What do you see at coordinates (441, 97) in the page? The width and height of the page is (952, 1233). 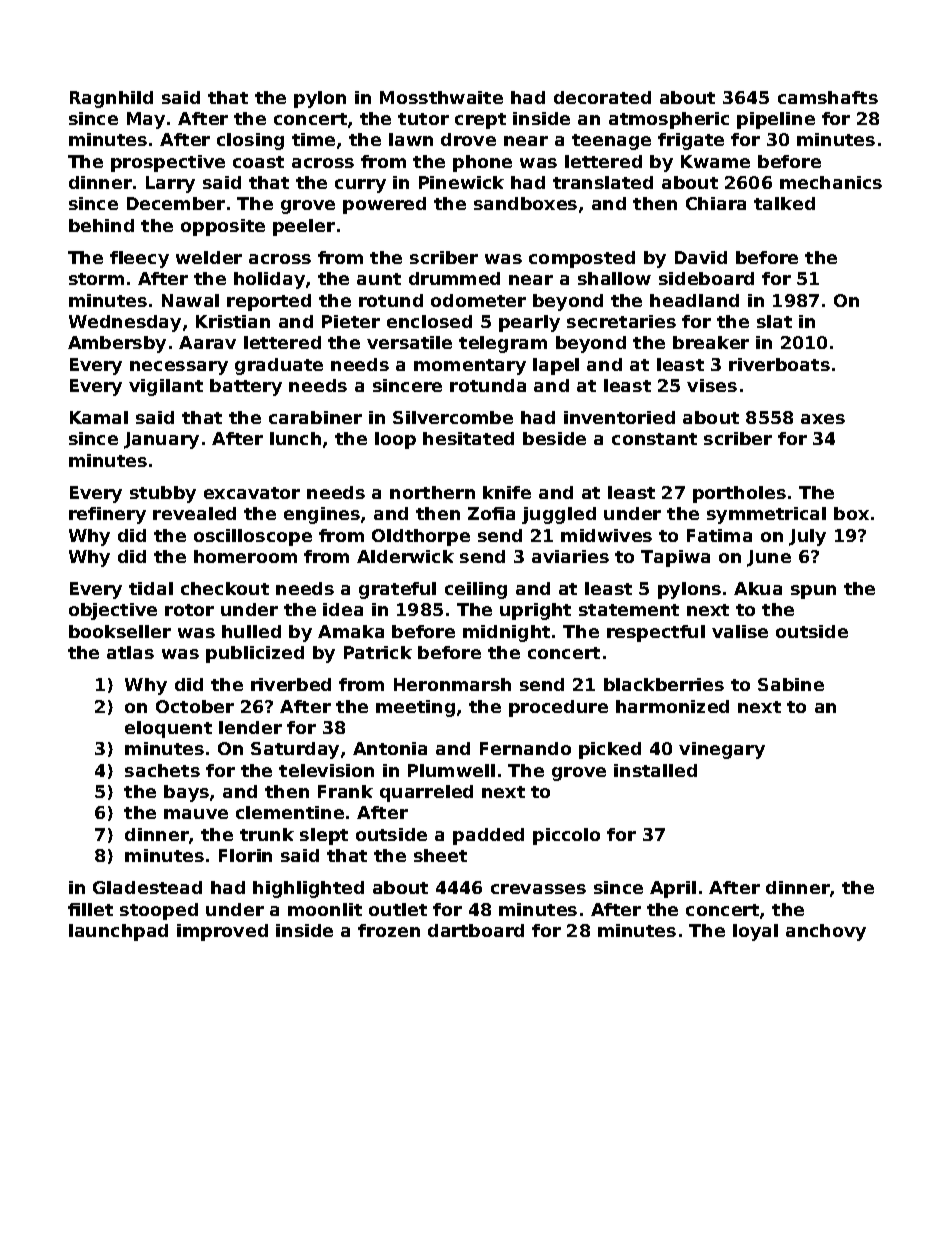 I see `Mossthwaite` at bounding box center [441, 97].
